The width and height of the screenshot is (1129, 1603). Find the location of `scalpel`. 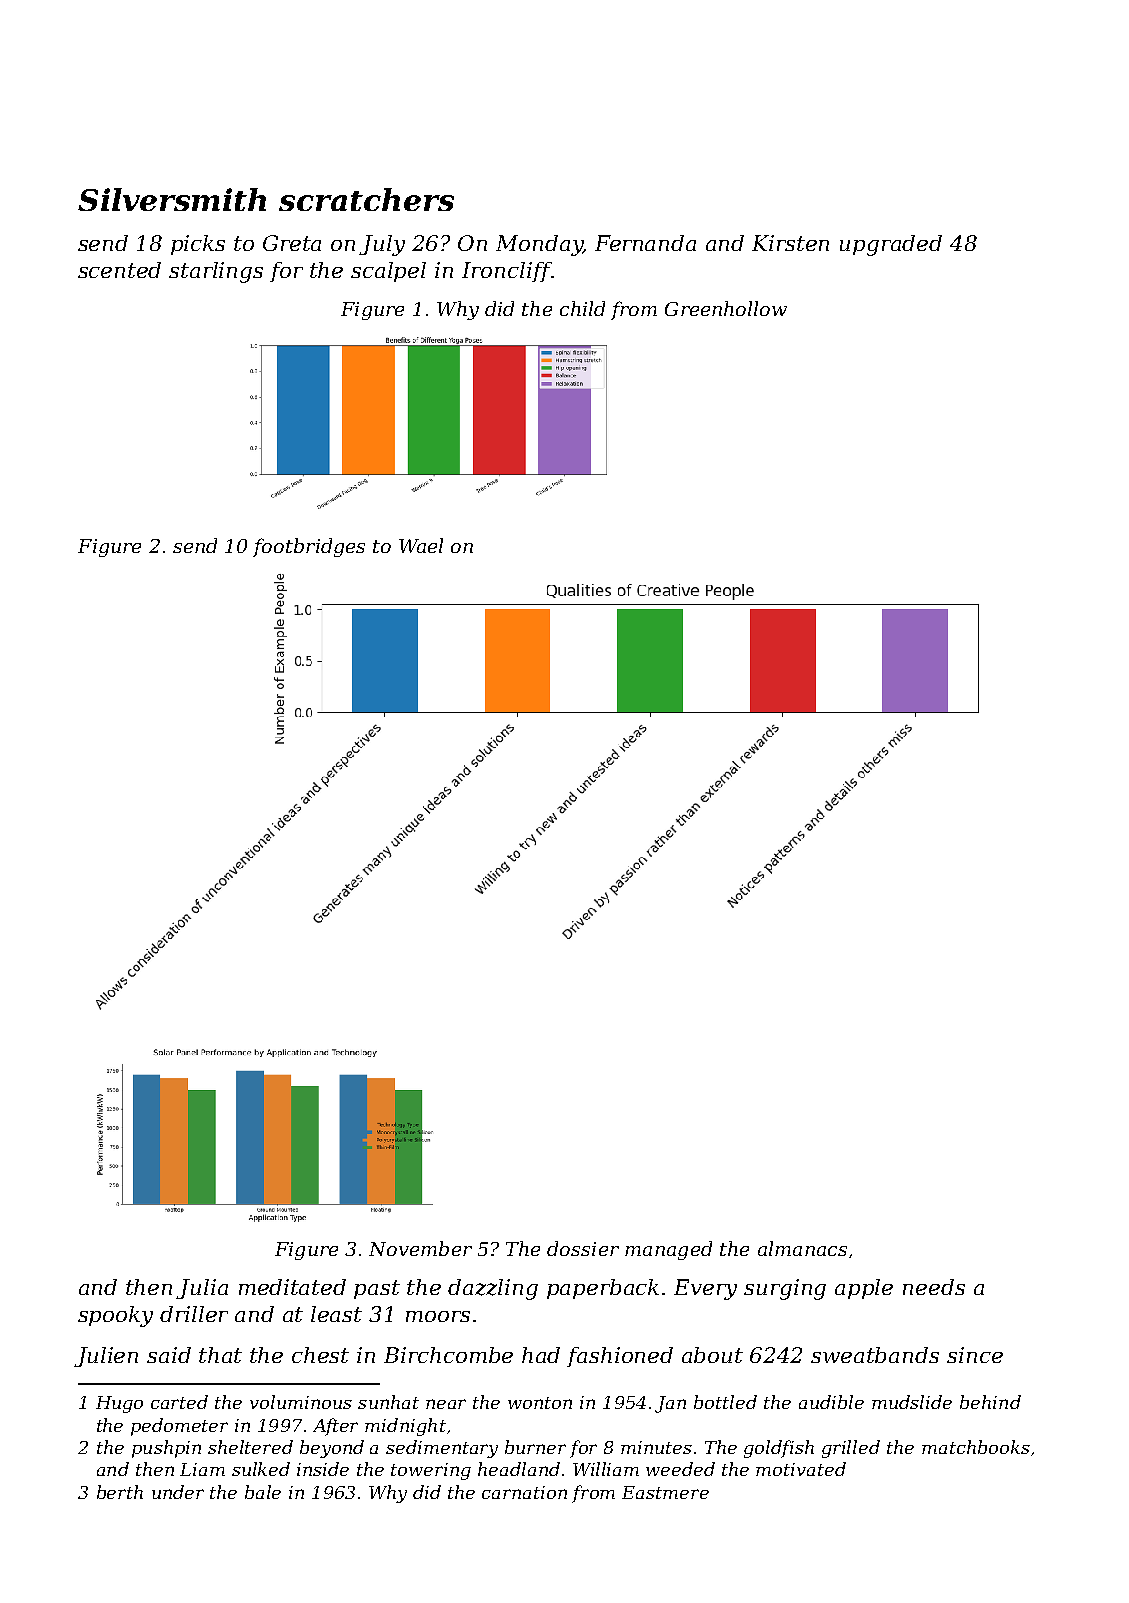

scalpel is located at coordinates (388, 272).
